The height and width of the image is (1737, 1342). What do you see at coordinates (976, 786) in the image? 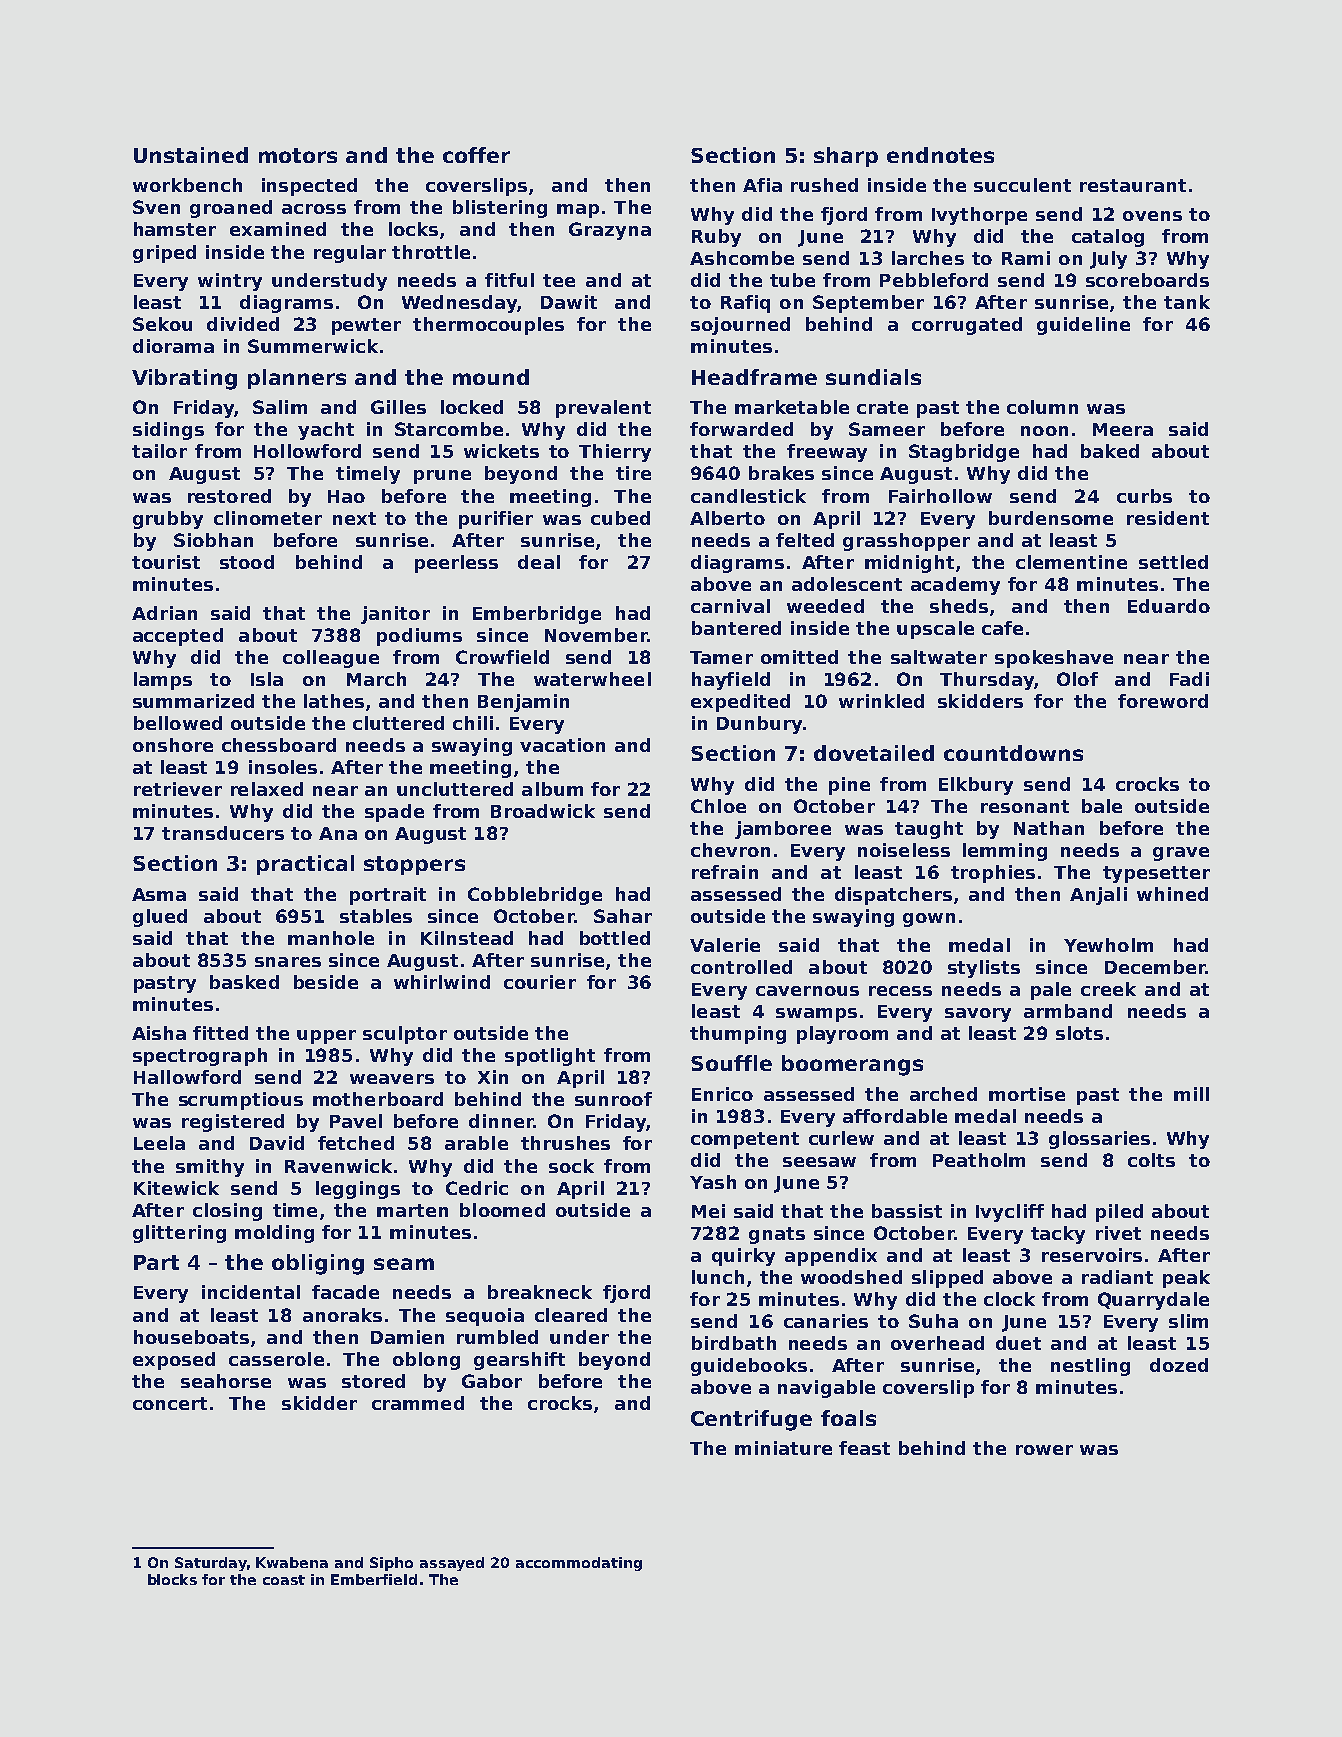
I see `Elkbury` at bounding box center [976, 786].
